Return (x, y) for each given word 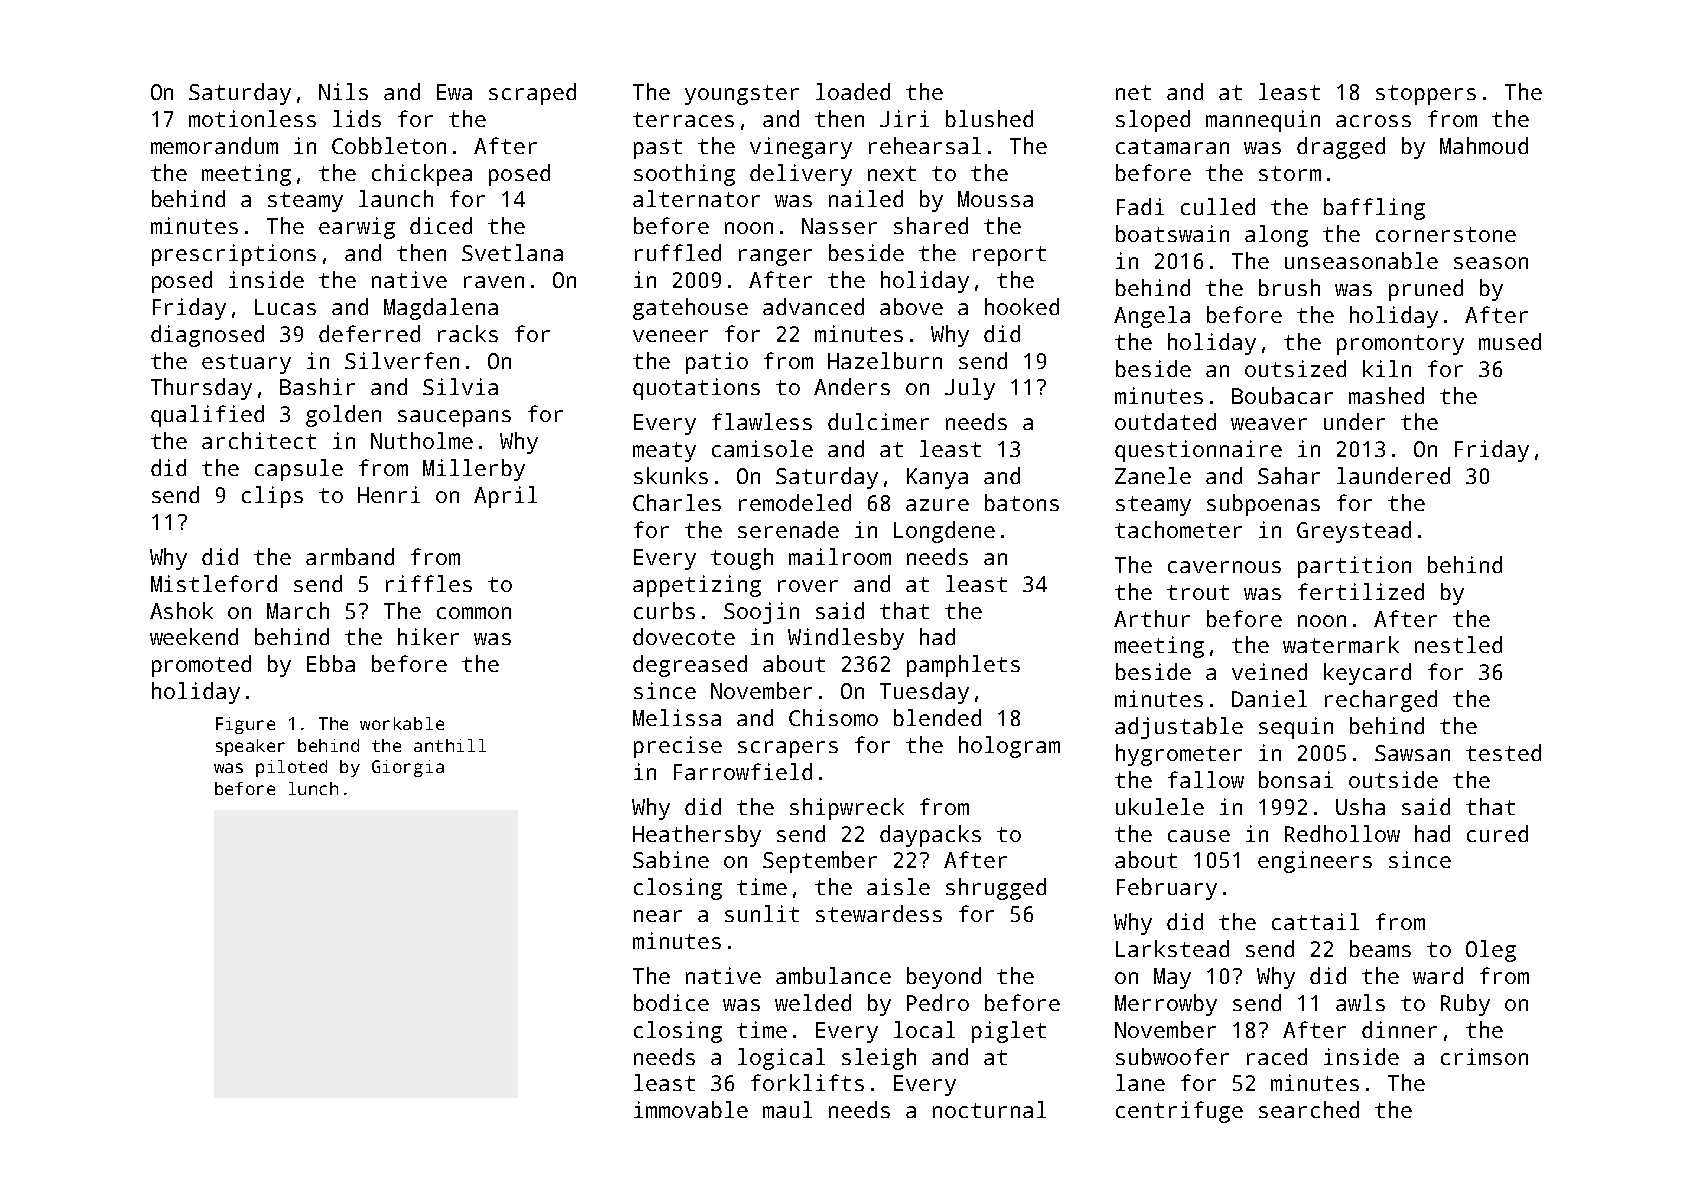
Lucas (285, 307)
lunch (313, 788)
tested (1503, 752)
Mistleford (214, 583)
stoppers (1426, 95)
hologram (1009, 747)
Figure (245, 725)
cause (1199, 836)
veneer (670, 336)
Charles (677, 502)
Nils (343, 91)
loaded (853, 91)
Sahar (1289, 475)
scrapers (788, 749)
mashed (1386, 395)
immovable (691, 1109)
